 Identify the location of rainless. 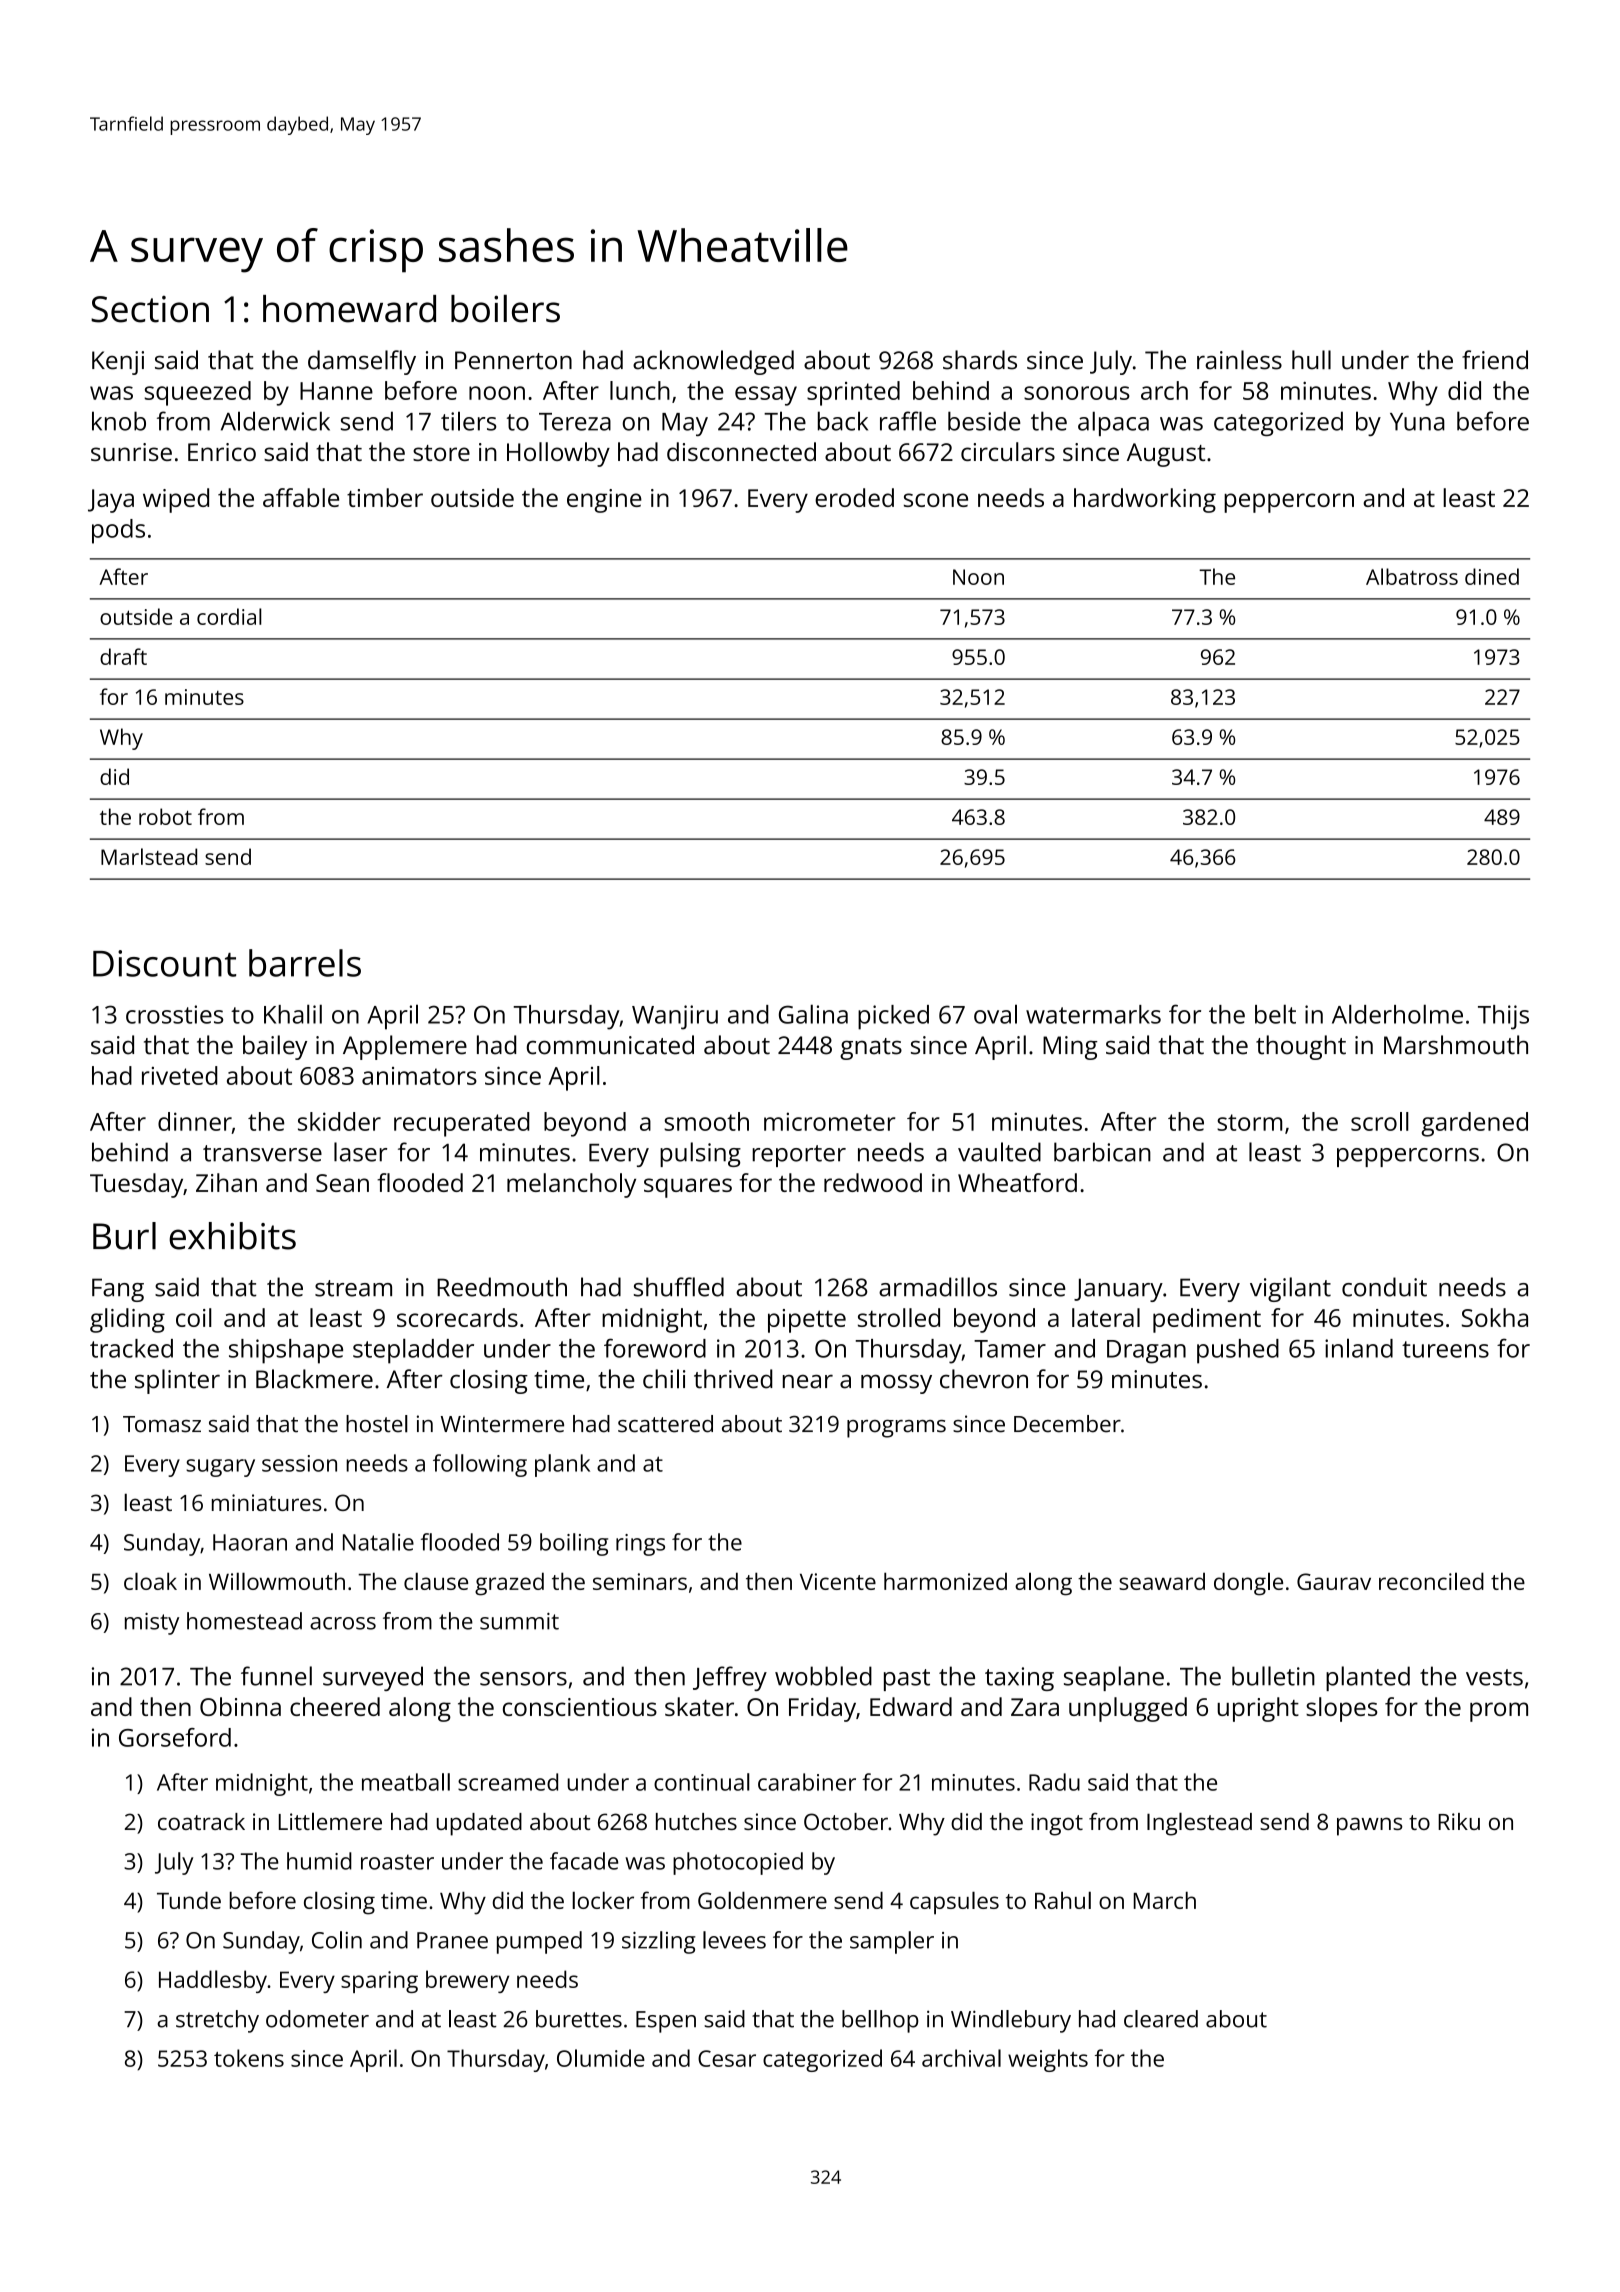
(1239, 360).
